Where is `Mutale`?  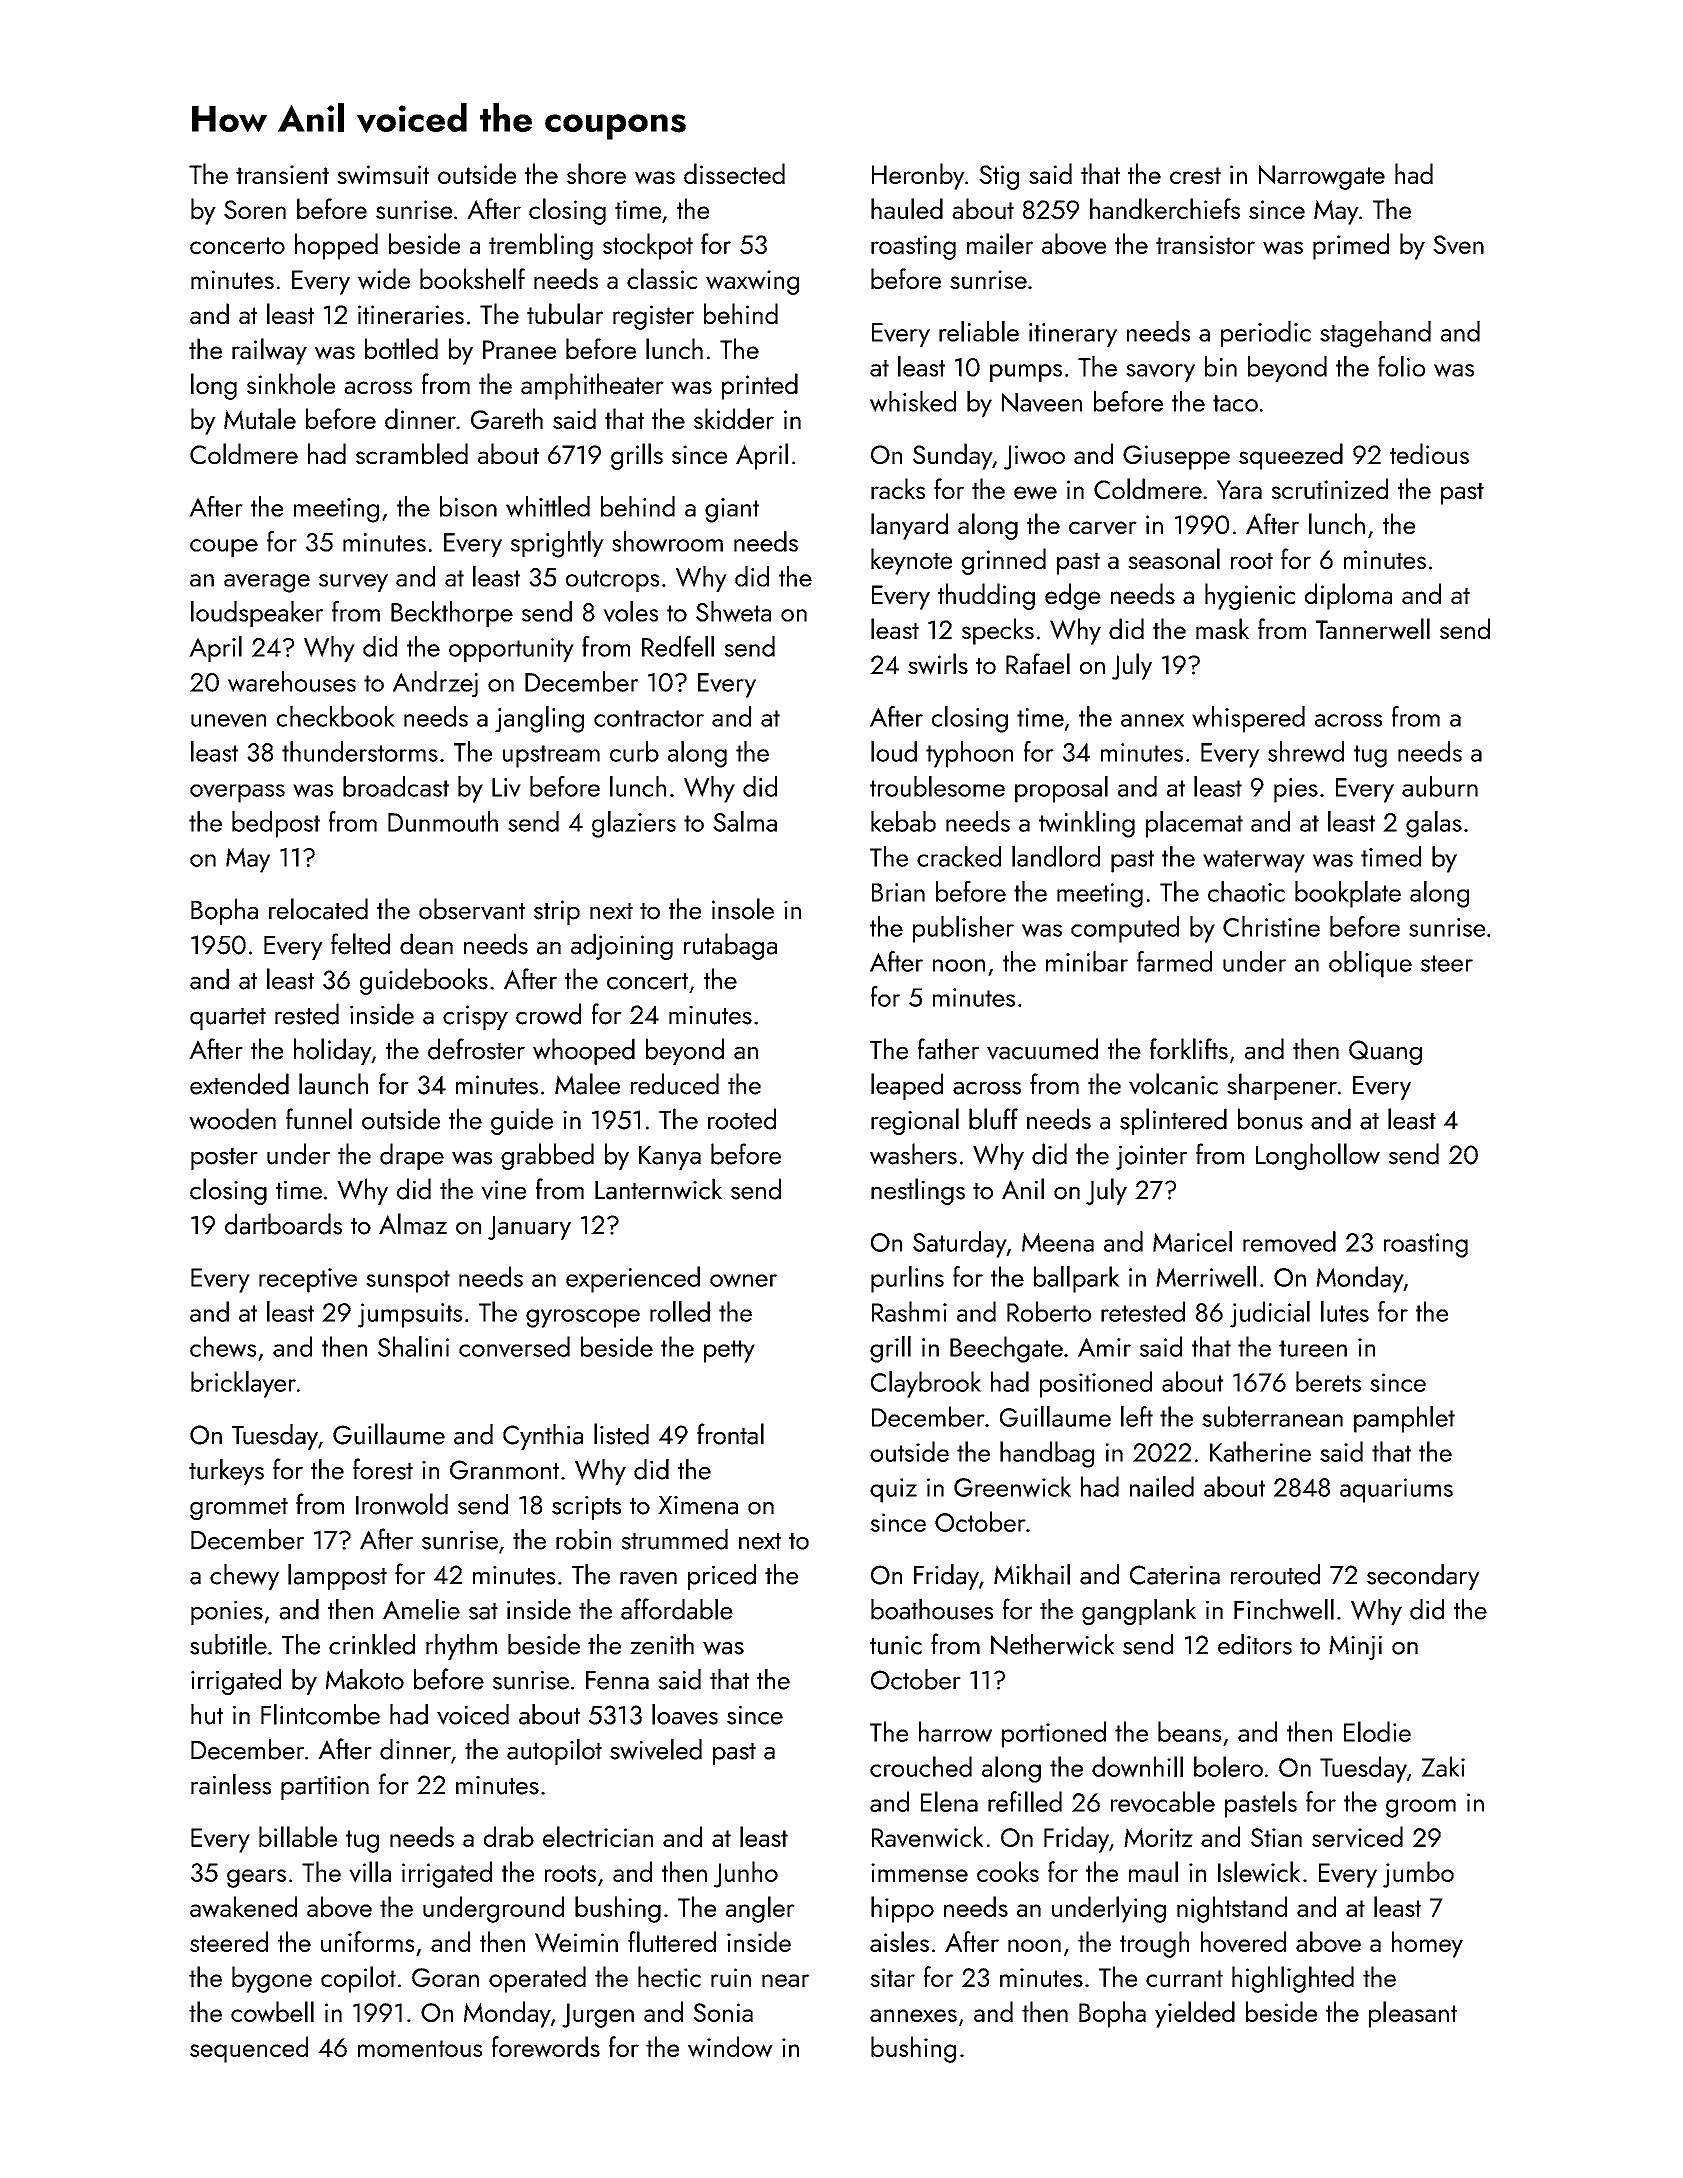 Mutale is located at coordinates (260, 418).
